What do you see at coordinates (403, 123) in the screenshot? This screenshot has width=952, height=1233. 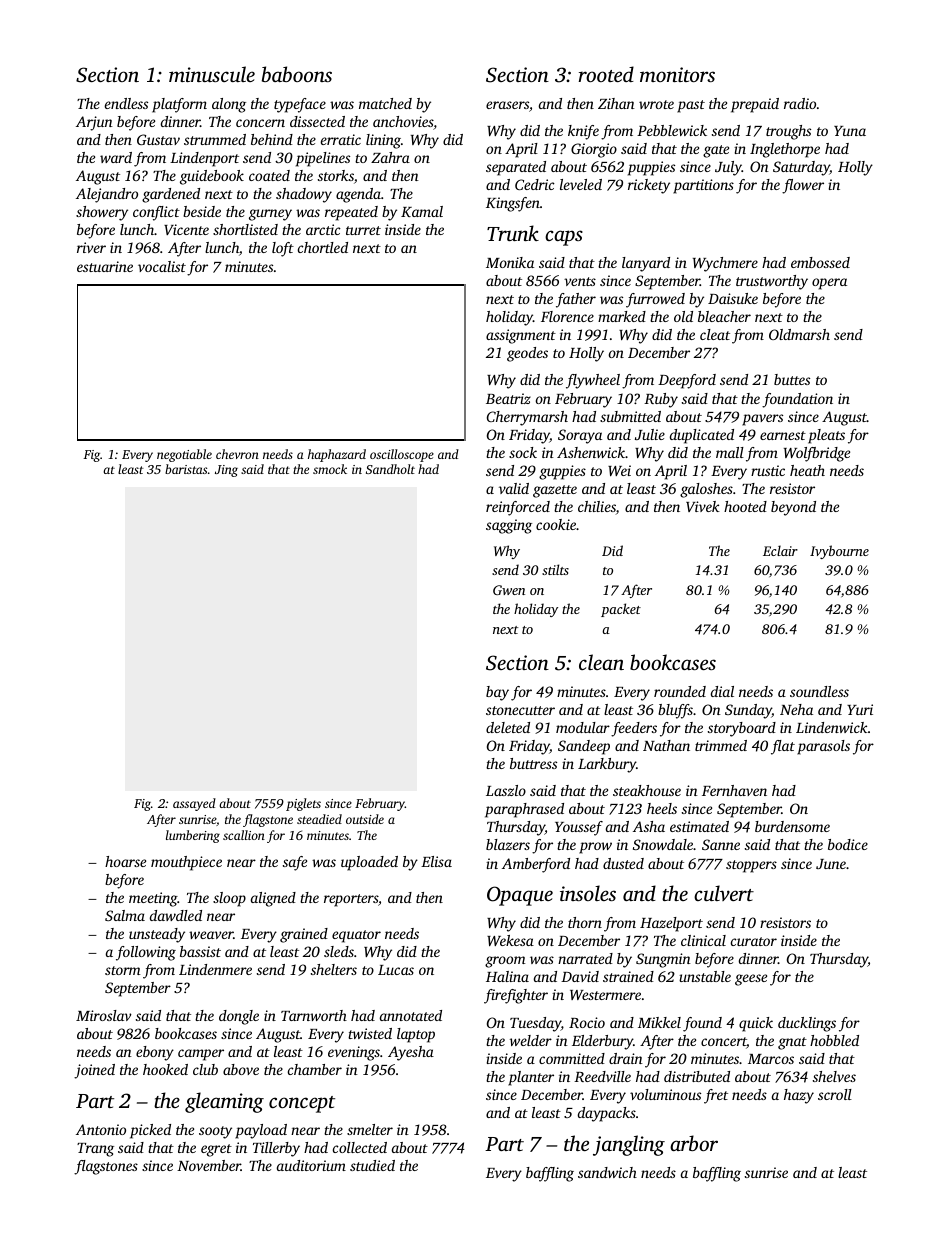 I see `anchovies` at bounding box center [403, 123].
